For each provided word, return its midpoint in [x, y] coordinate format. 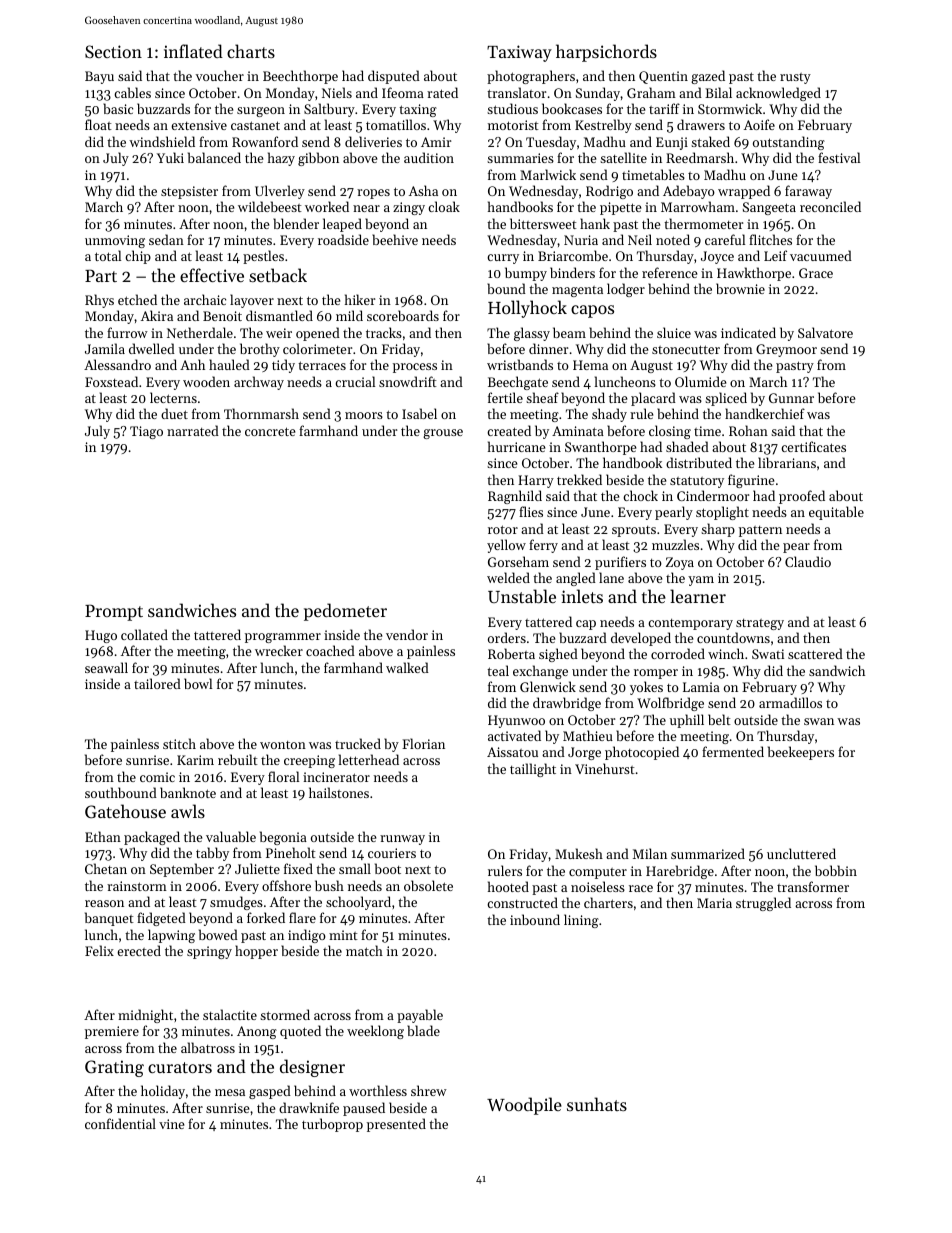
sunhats [597, 1104]
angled [576, 579]
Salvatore [825, 332]
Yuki [170, 157]
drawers [701, 124]
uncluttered [801, 853]
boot [388, 868]
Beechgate [518, 383]
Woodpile [524, 1106]
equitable [836, 513]
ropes [373, 194]
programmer [283, 638]
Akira [157, 315]
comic [157, 777]
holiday [163, 1092]
